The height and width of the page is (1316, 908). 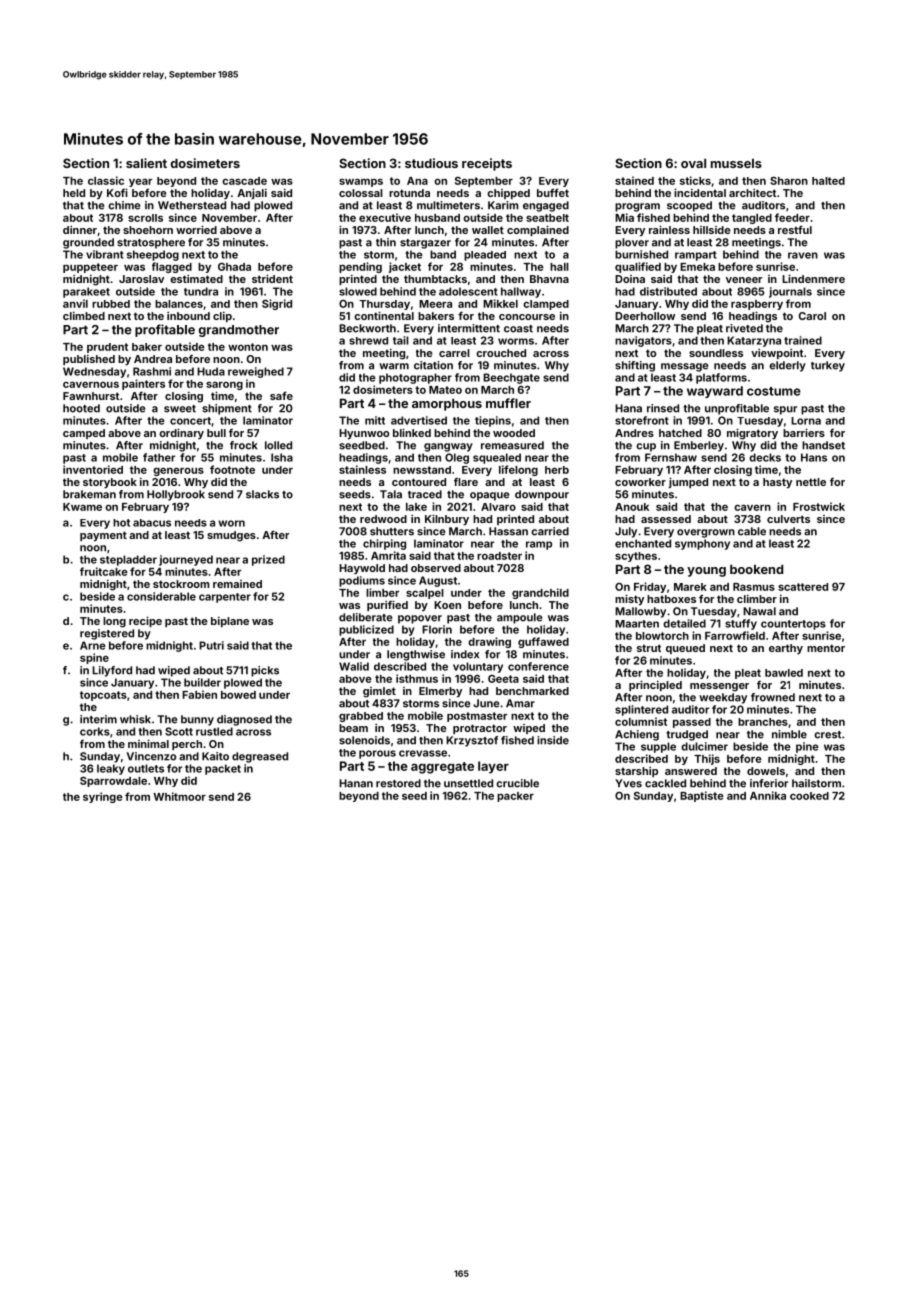 What do you see at coordinates (693, 163) in the page?
I see `oval` at bounding box center [693, 163].
